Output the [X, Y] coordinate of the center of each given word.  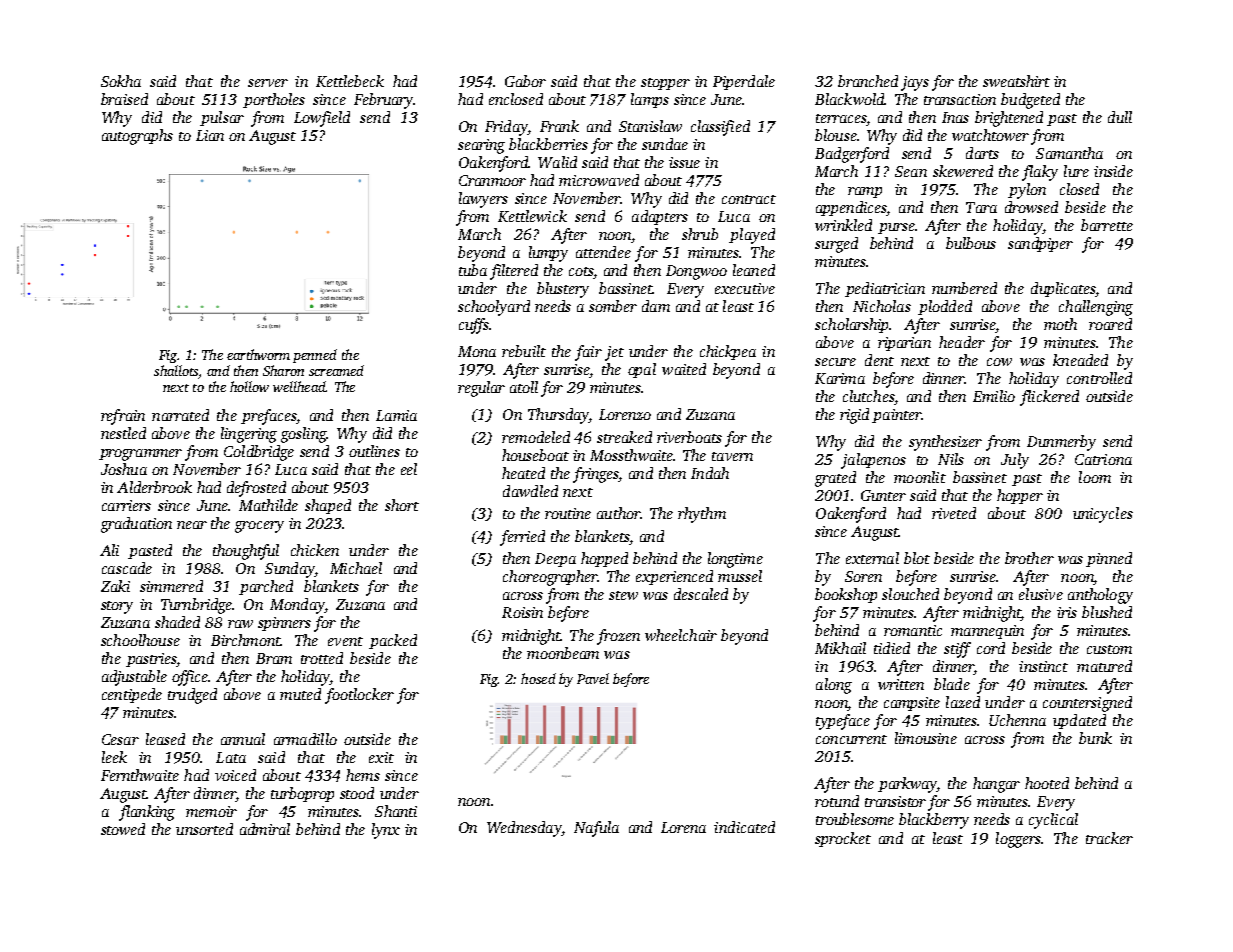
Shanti [396, 811]
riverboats [689, 437]
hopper [1020, 496]
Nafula [596, 829]
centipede [132, 695]
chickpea [728, 352]
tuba [473, 270]
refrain [123, 417]
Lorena [683, 827]
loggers [1018, 840]
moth [1060, 324]
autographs [137, 137]
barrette [1107, 225]
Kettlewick [532, 216]
